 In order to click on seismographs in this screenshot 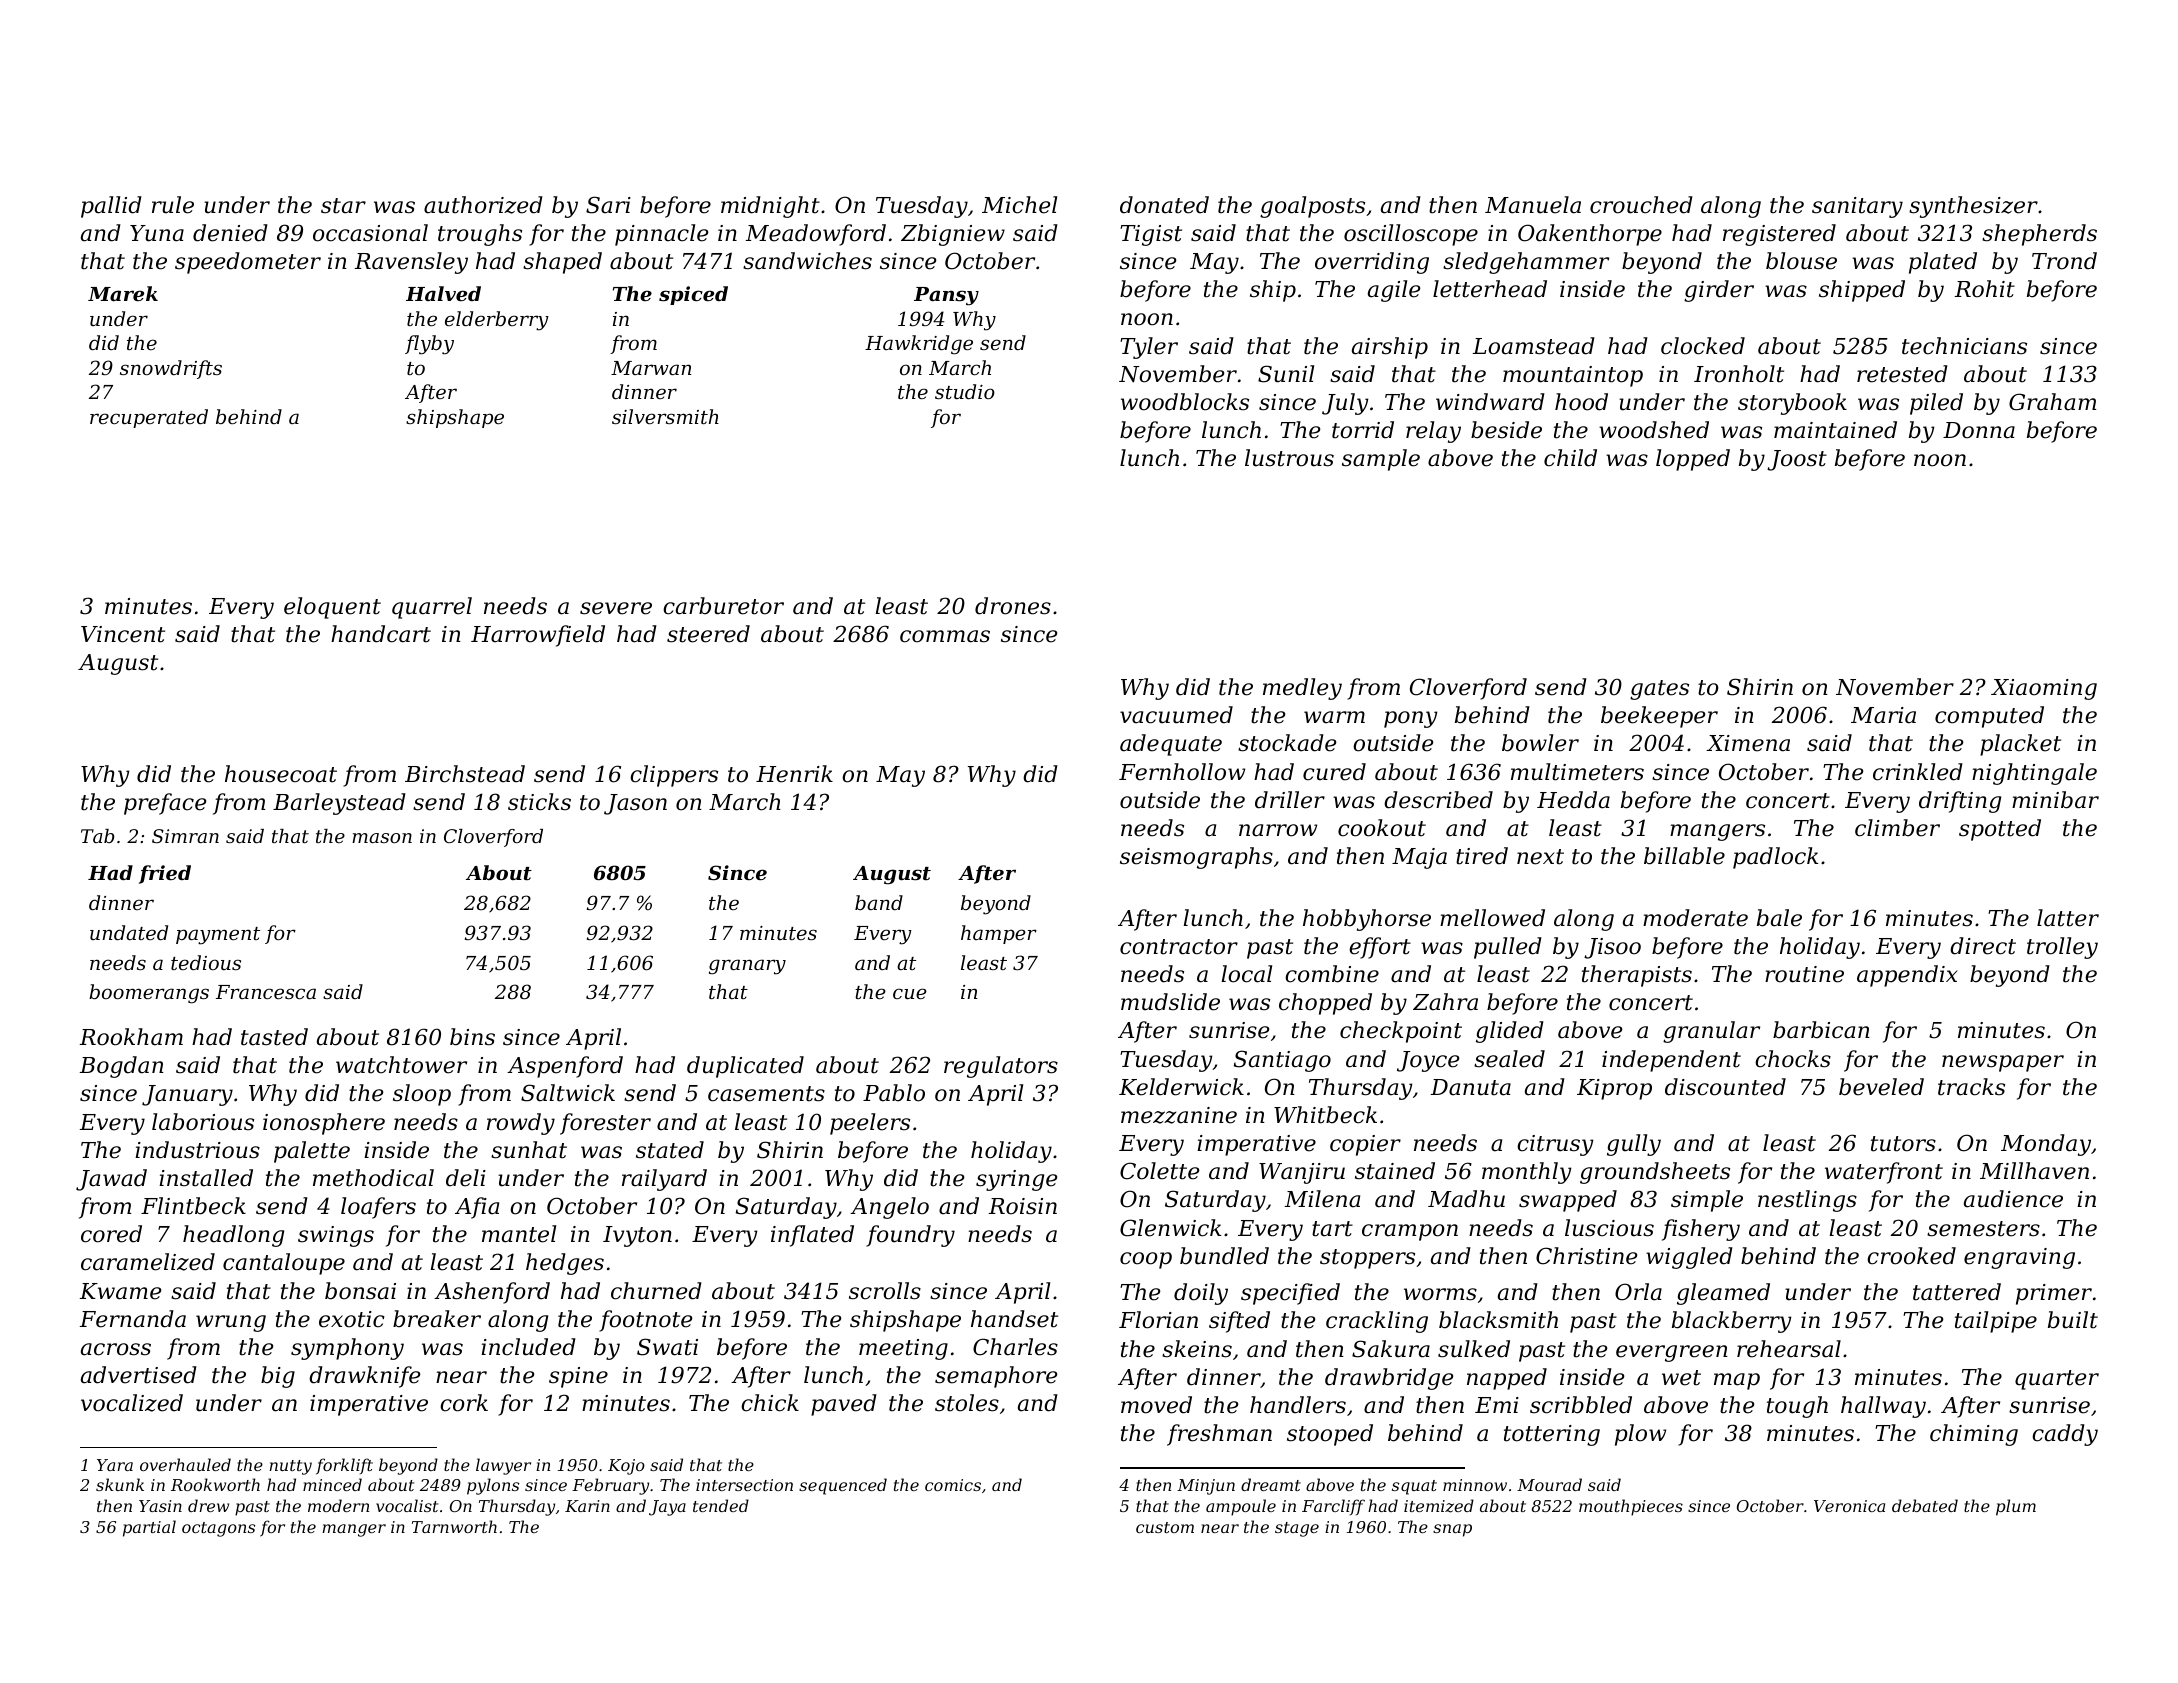, I will do `click(1196, 858)`.
